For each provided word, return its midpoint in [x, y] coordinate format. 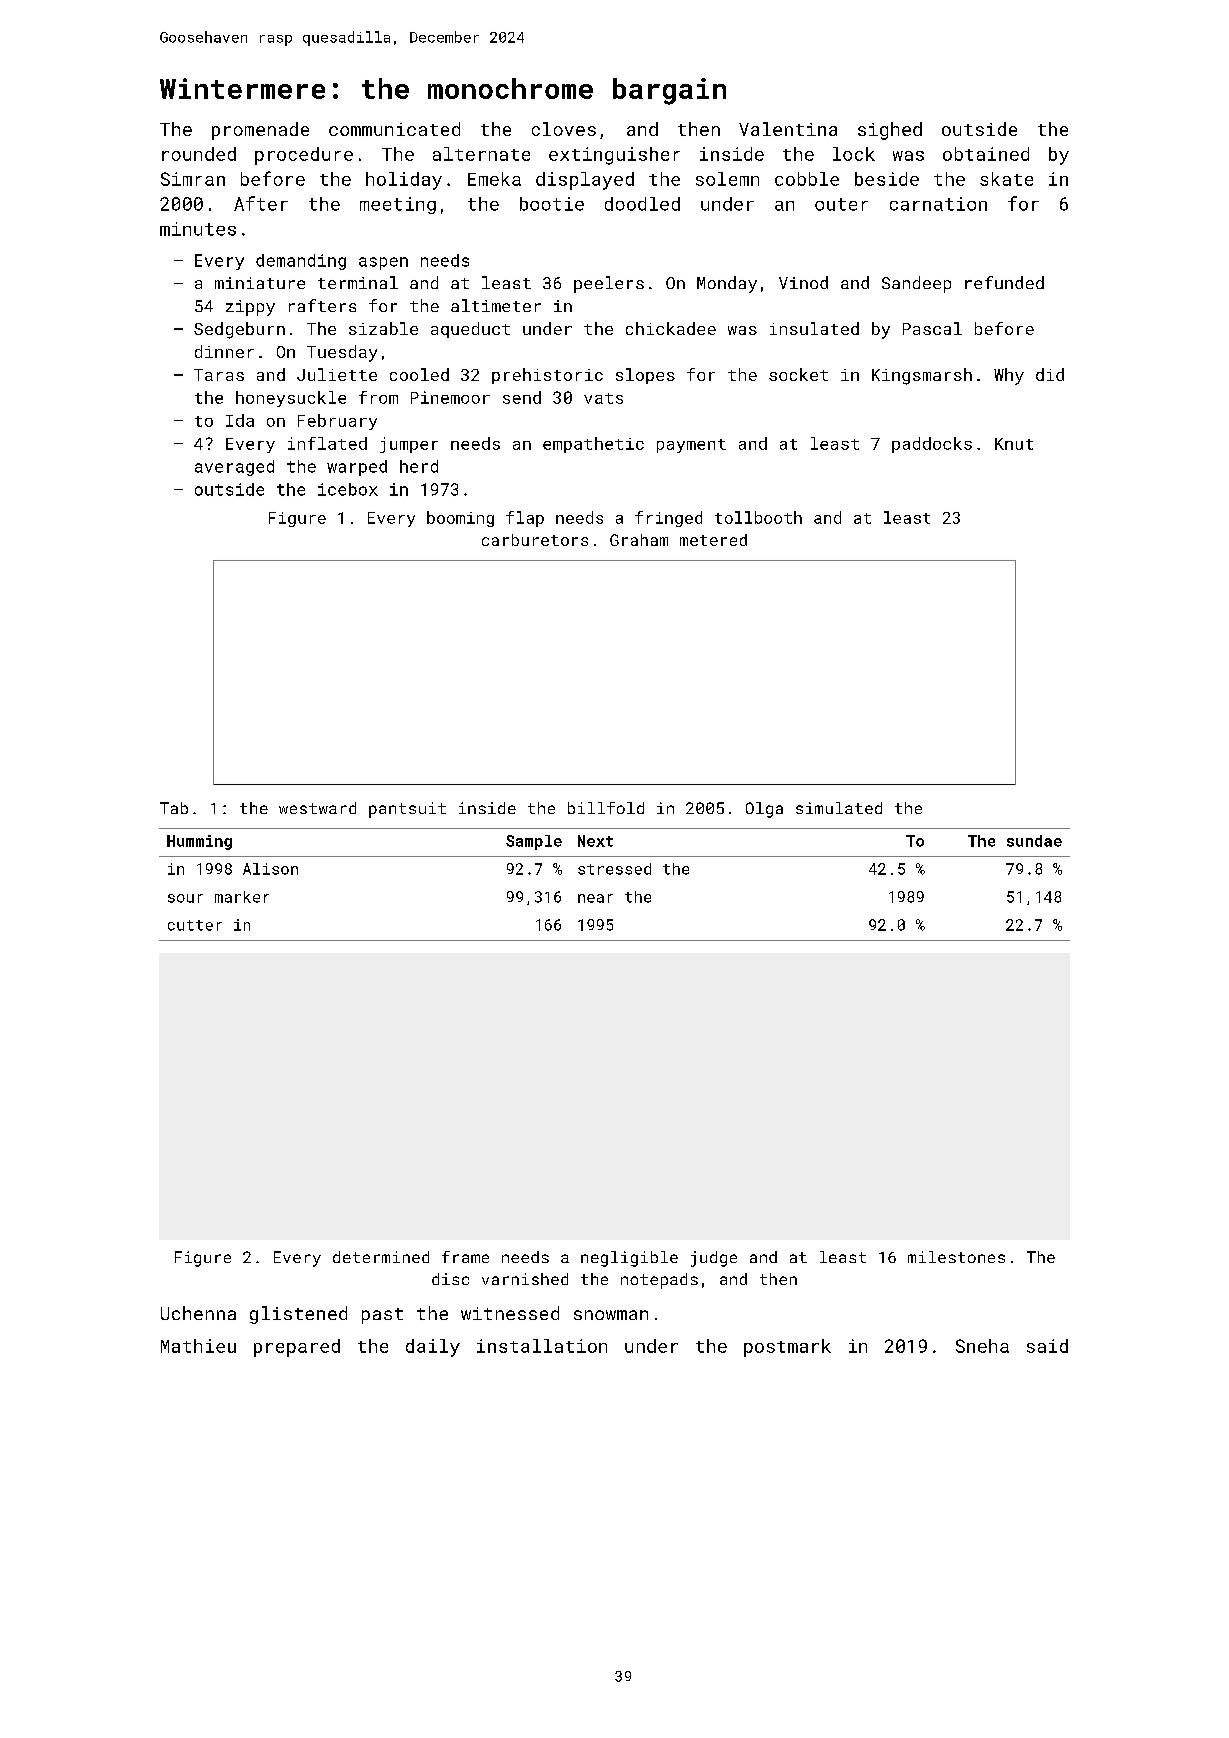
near [595, 898]
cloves [564, 129]
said [1047, 1346]
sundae [1034, 841]
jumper [409, 445]
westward [317, 808]
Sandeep [916, 284]
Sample [534, 842]
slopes [645, 376]
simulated [839, 808]
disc [450, 1279]
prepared [297, 1348]
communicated [394, 129]
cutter [195, 925]
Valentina [788, 129]
